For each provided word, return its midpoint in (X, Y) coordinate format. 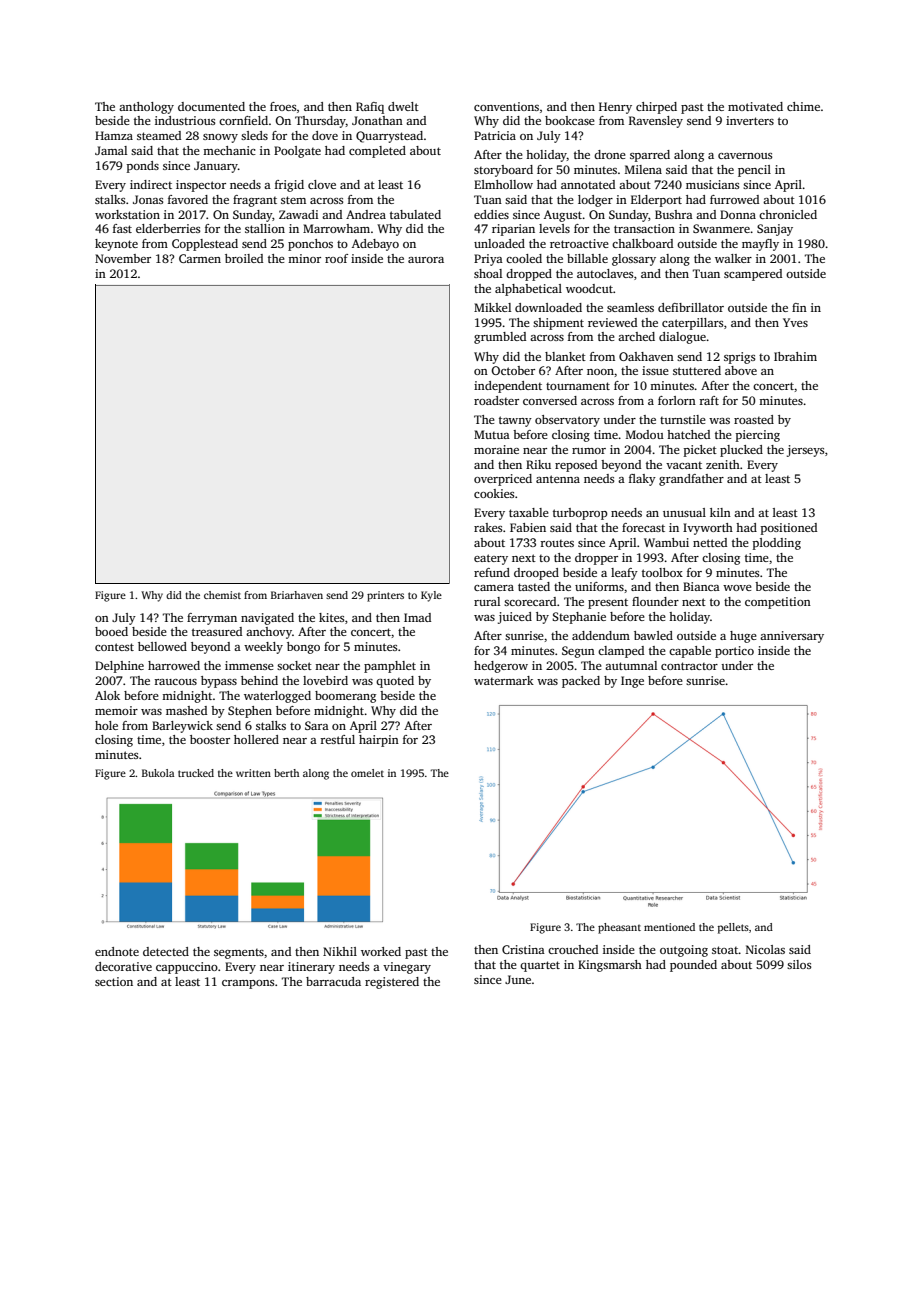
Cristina (523, 949)
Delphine (119, 667)
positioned (789, 529)
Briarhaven (297, 595)
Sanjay (775, 230)
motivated (755, 106)
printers (385, 596)
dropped (529, 275)
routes (557, 543)
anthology (146, 108)
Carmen (200, 258)
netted (710, 542)
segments (239, 954)
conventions (506, 106)
